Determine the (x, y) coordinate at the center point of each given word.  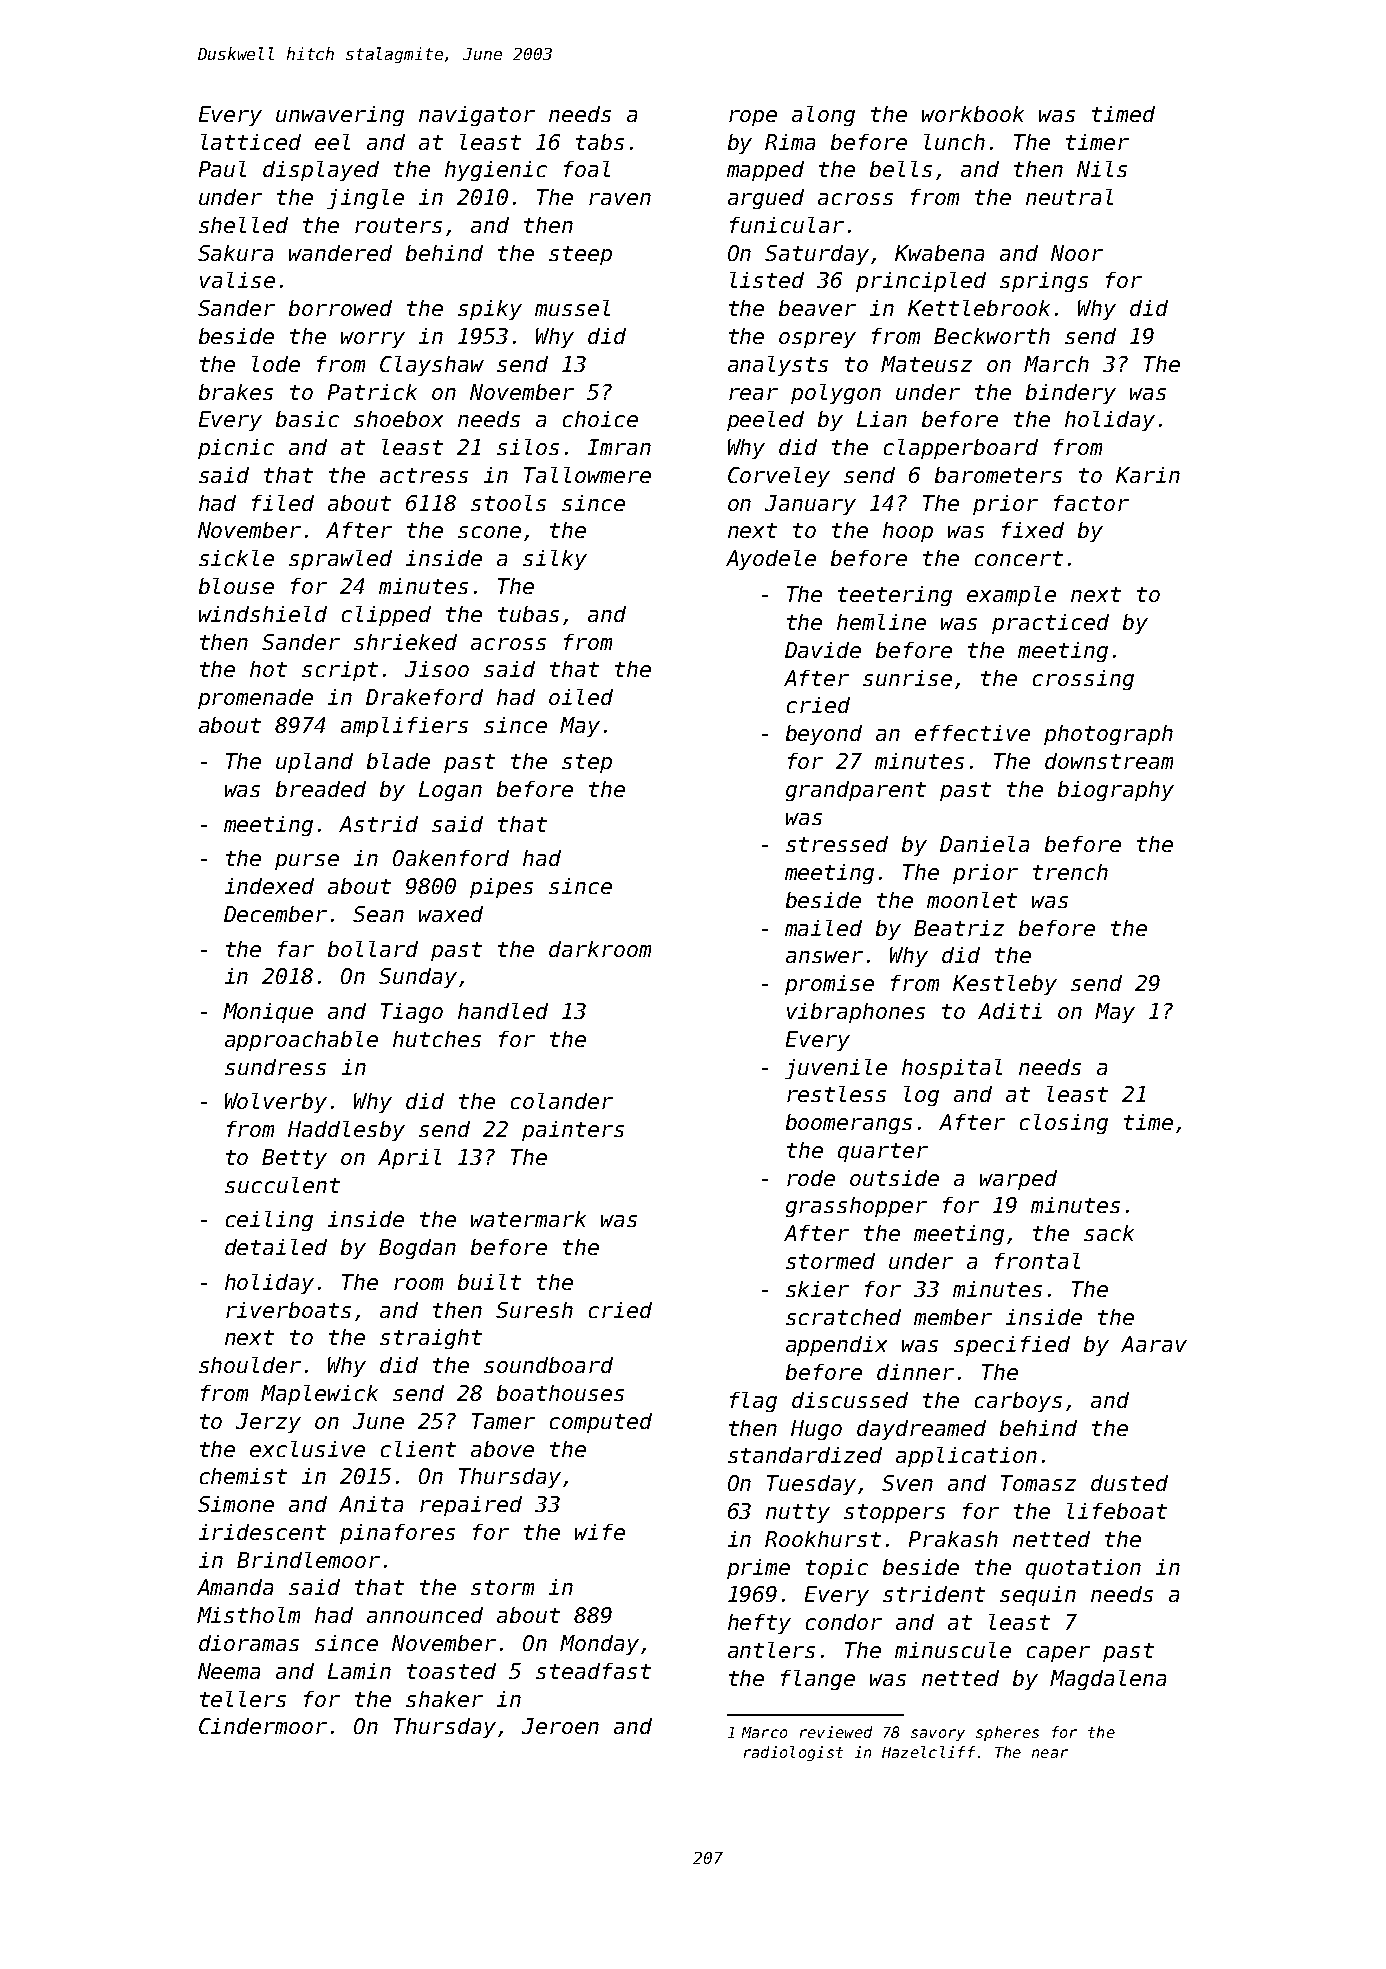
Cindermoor (263, 1726)
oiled (581, 697)
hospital (952, 1069)
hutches (437, 1039)
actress (424, 475)
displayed (321, 171)
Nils (1102, 169)
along (823, 116)
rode (811, 1178)
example (1011, 596)
